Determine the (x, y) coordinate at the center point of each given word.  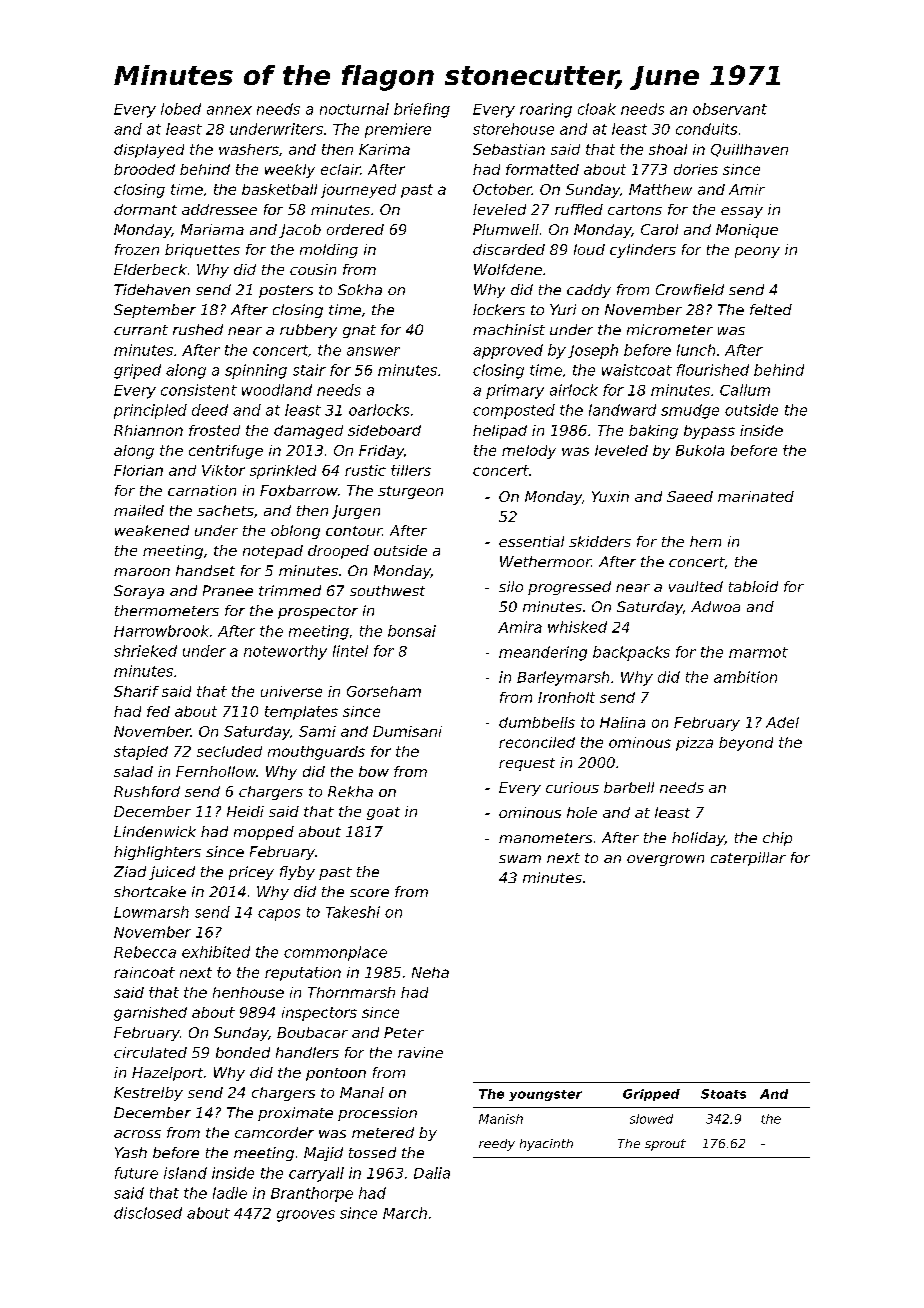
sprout (665, 1145)
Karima (384, 149)
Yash (131, 1152)
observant (730, 109)
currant (141, 330)
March (405, 1213)
